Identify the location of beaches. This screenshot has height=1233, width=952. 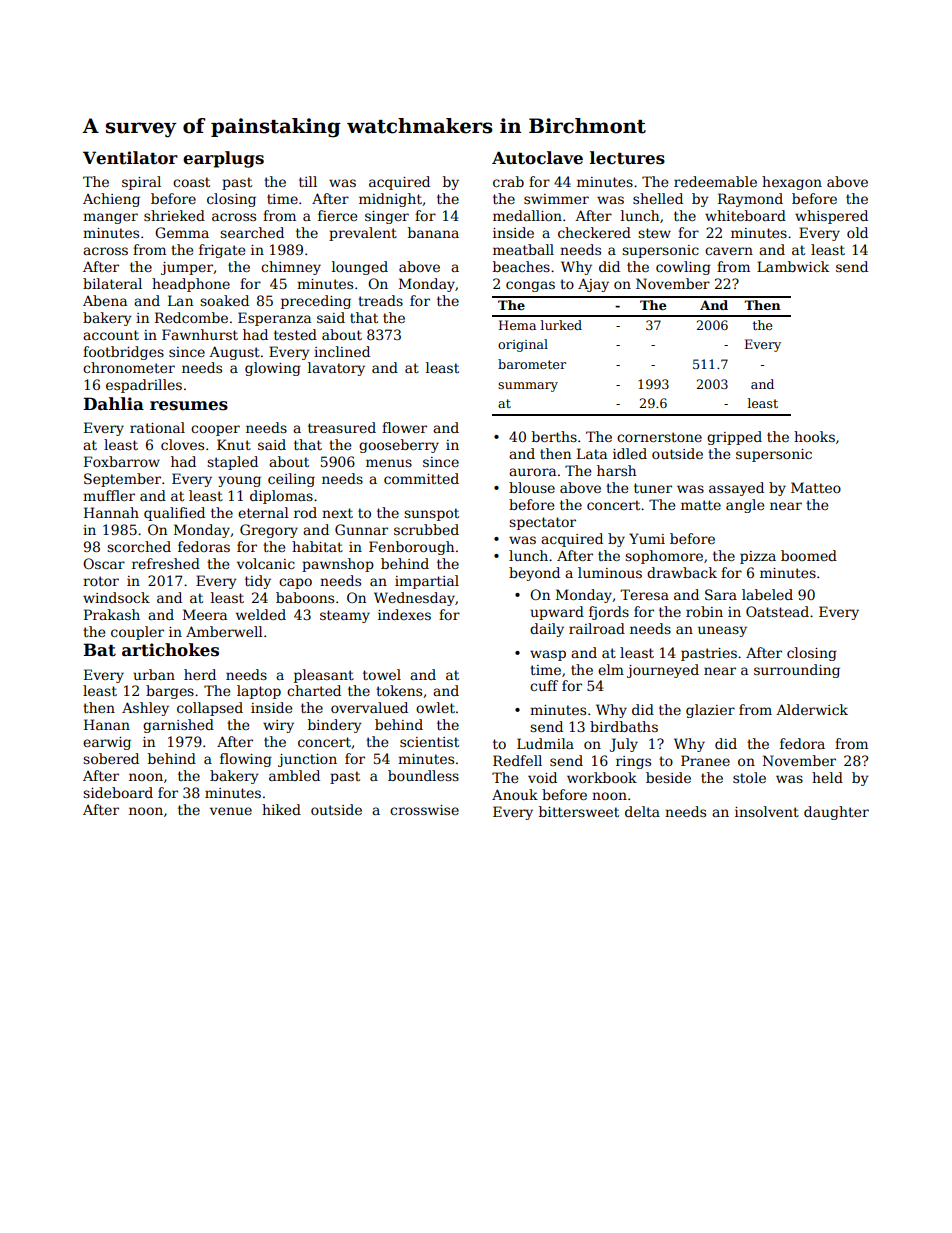
(521, 266).
